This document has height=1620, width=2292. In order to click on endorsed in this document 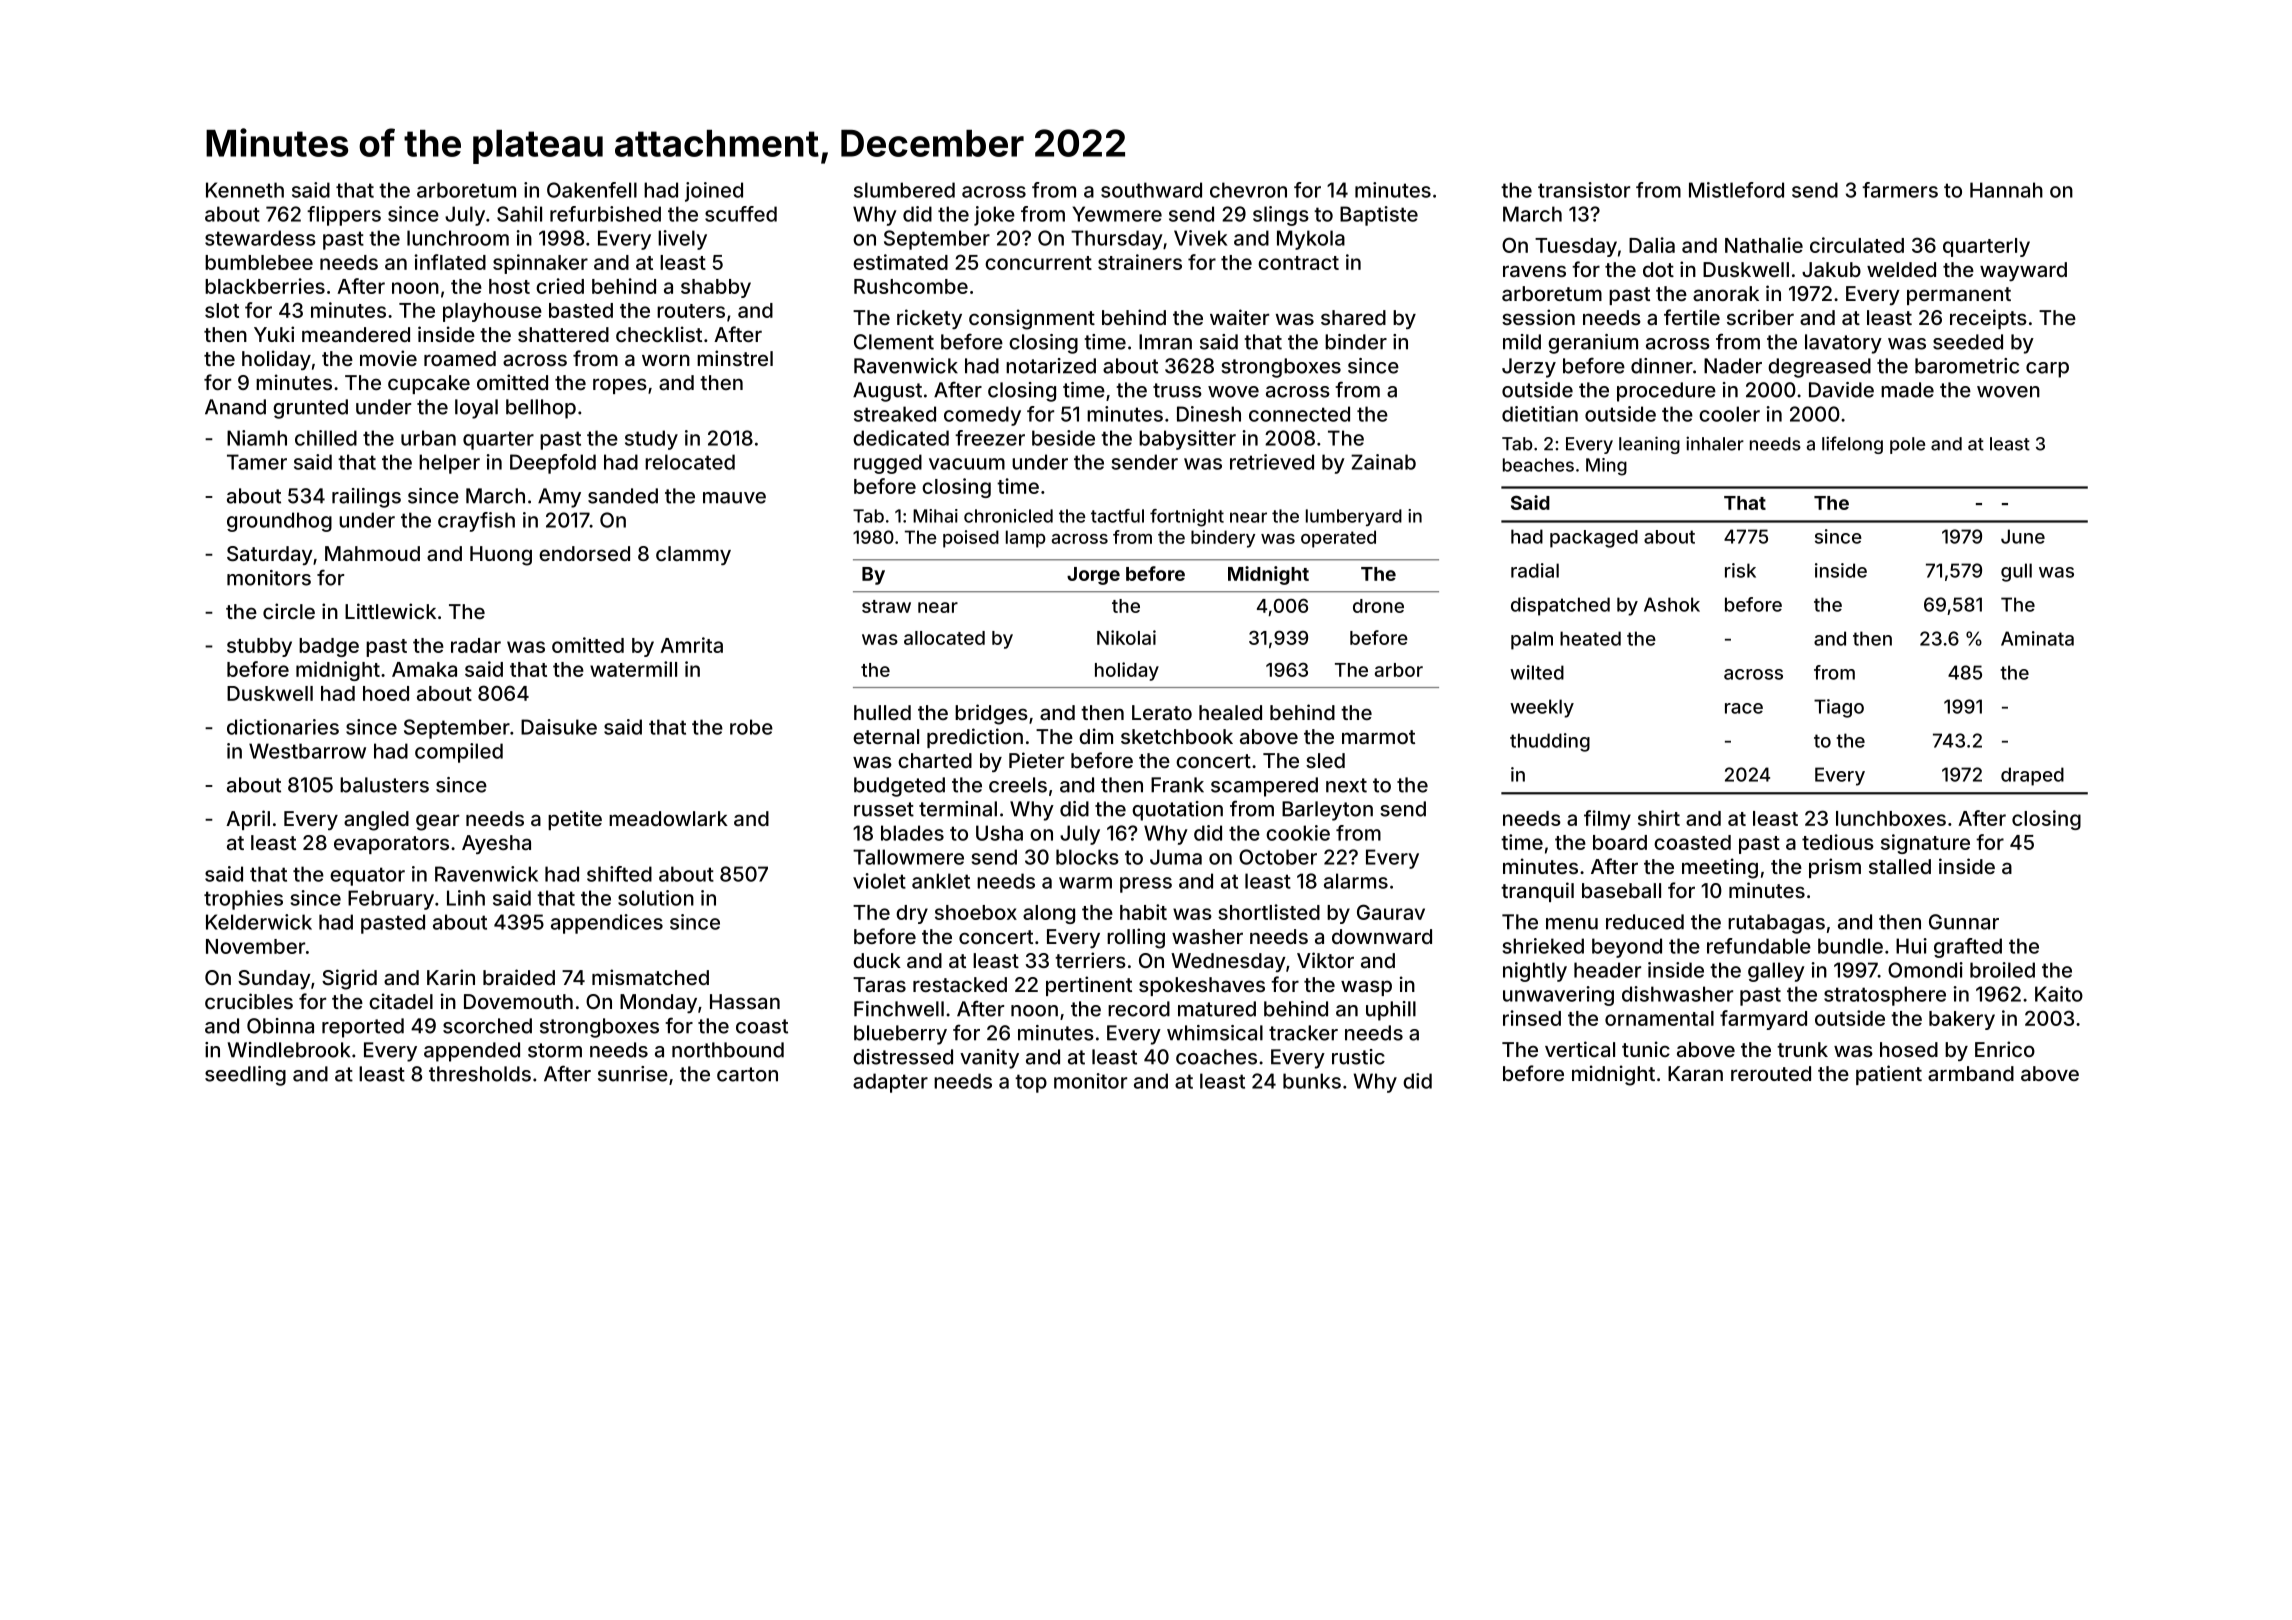, I will do `click(584, 553)`.
